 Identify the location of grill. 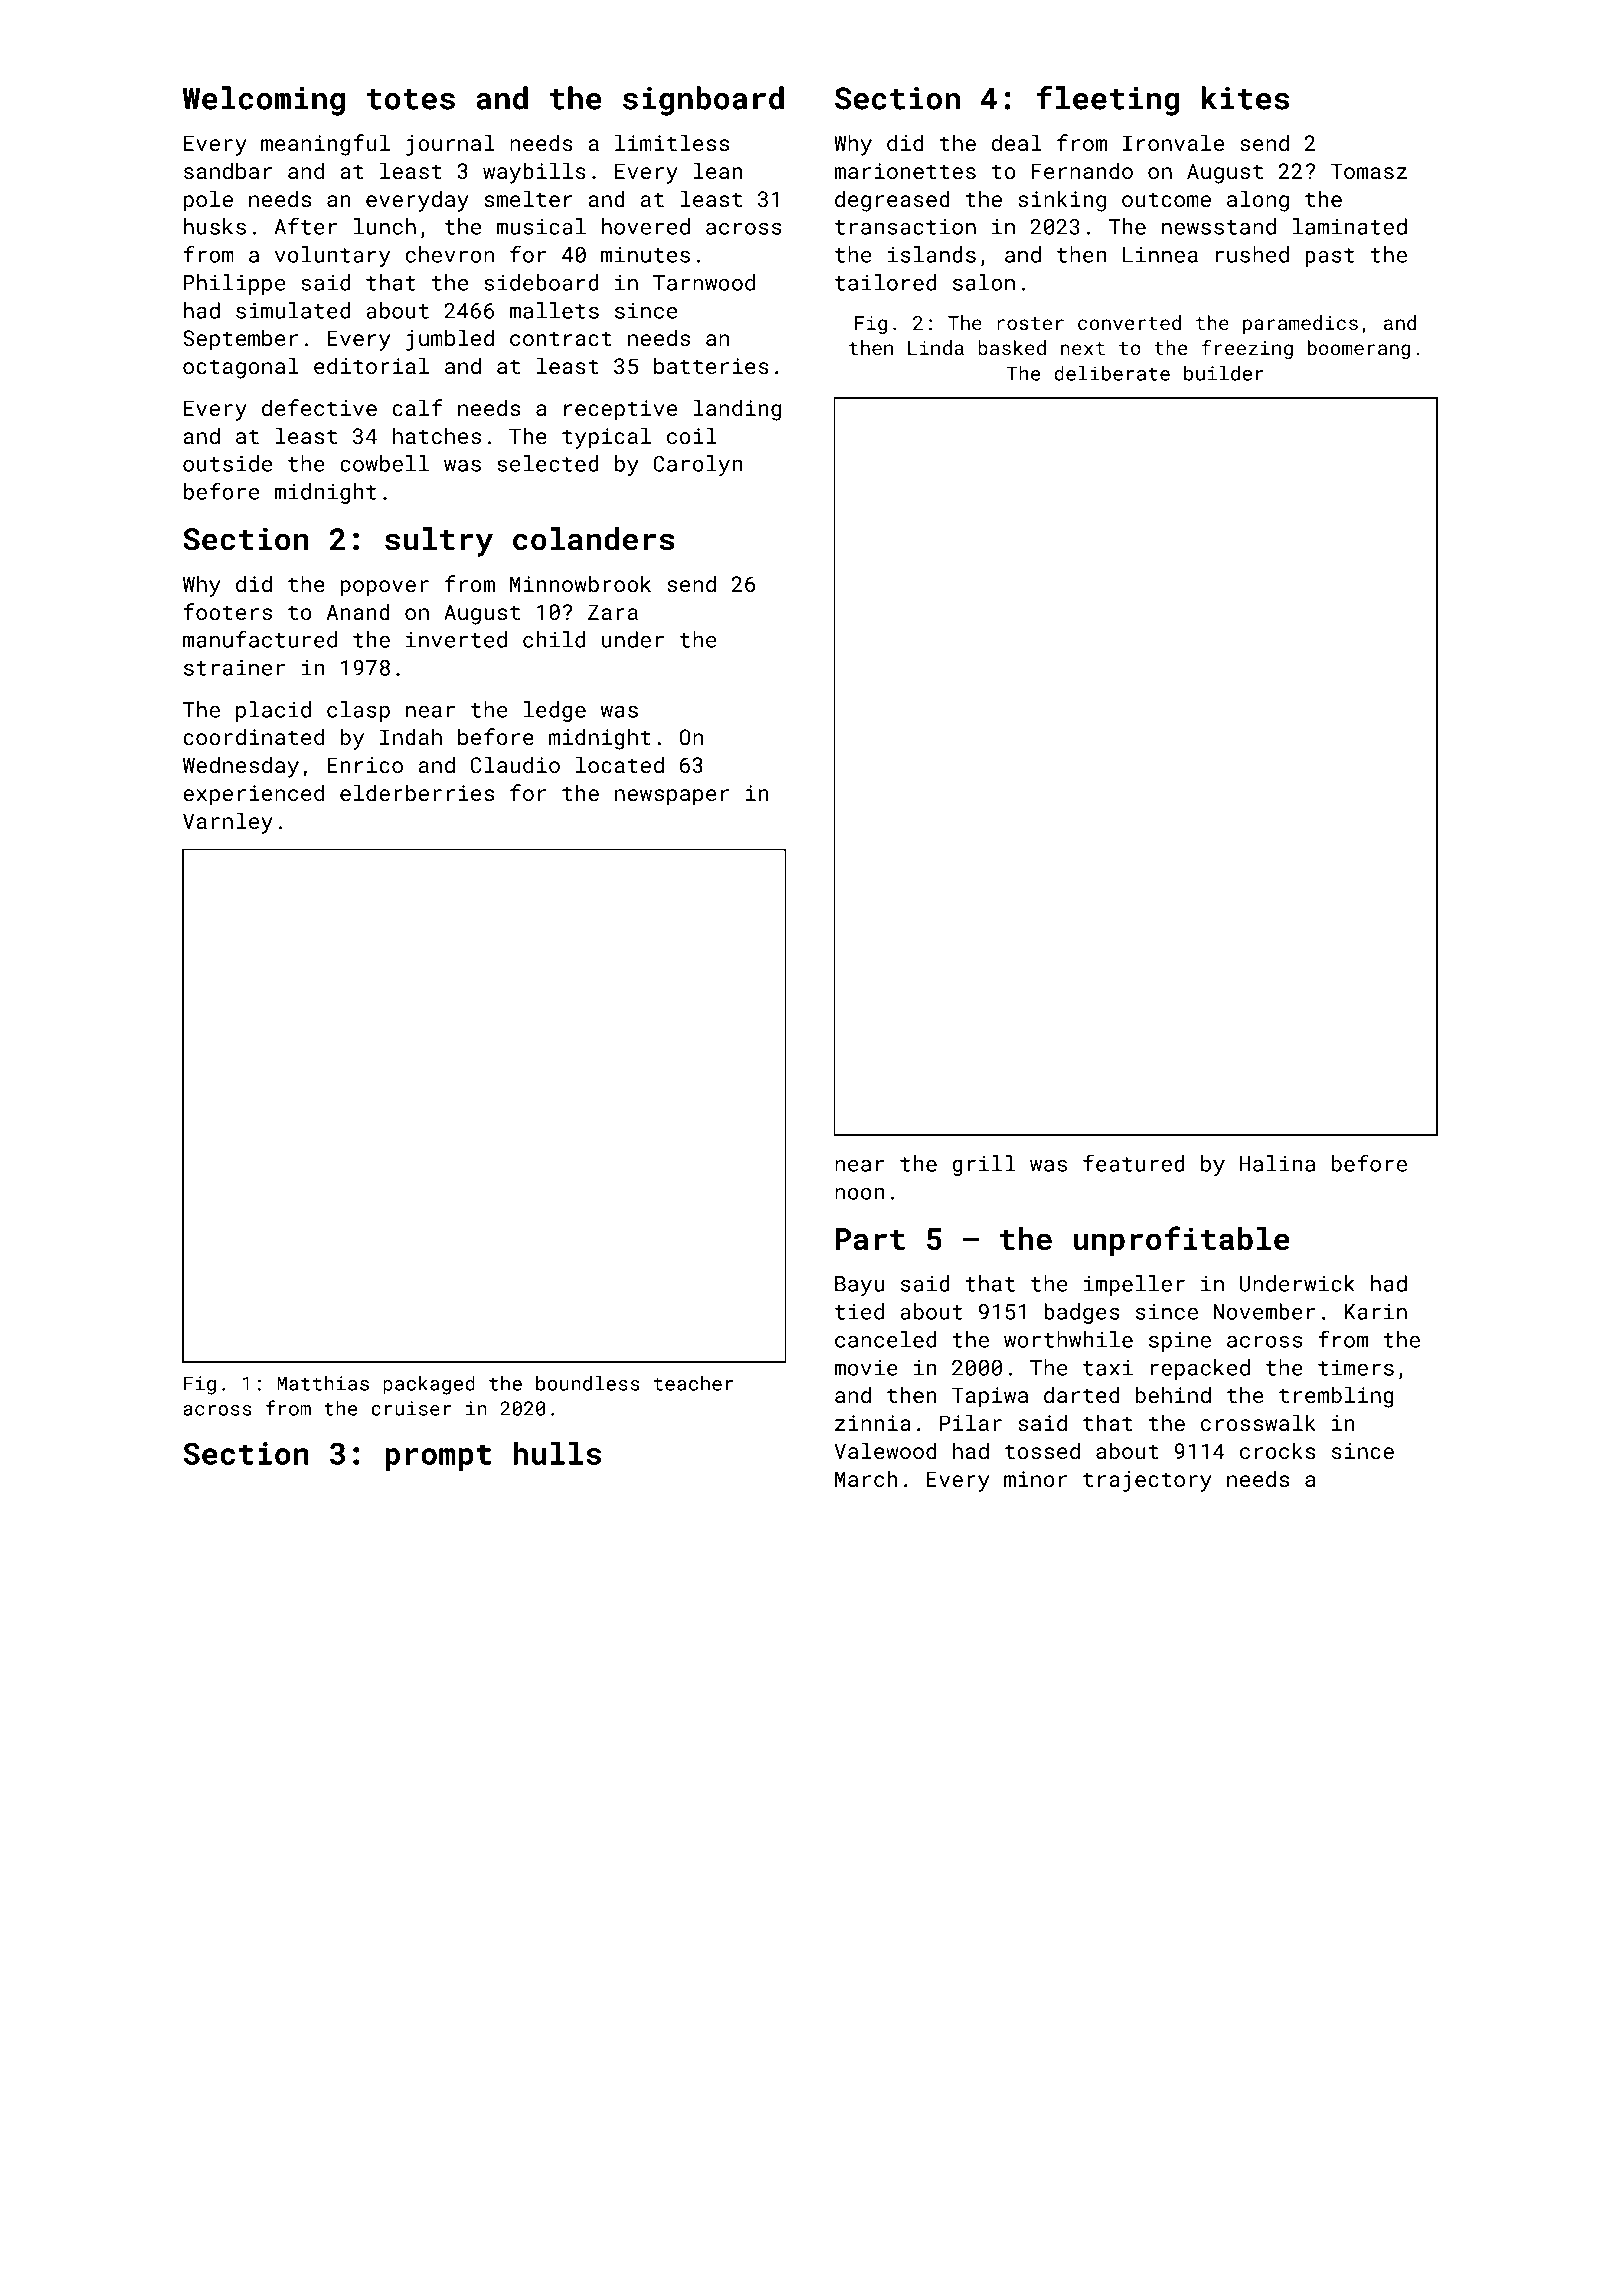
(984, 1165).
